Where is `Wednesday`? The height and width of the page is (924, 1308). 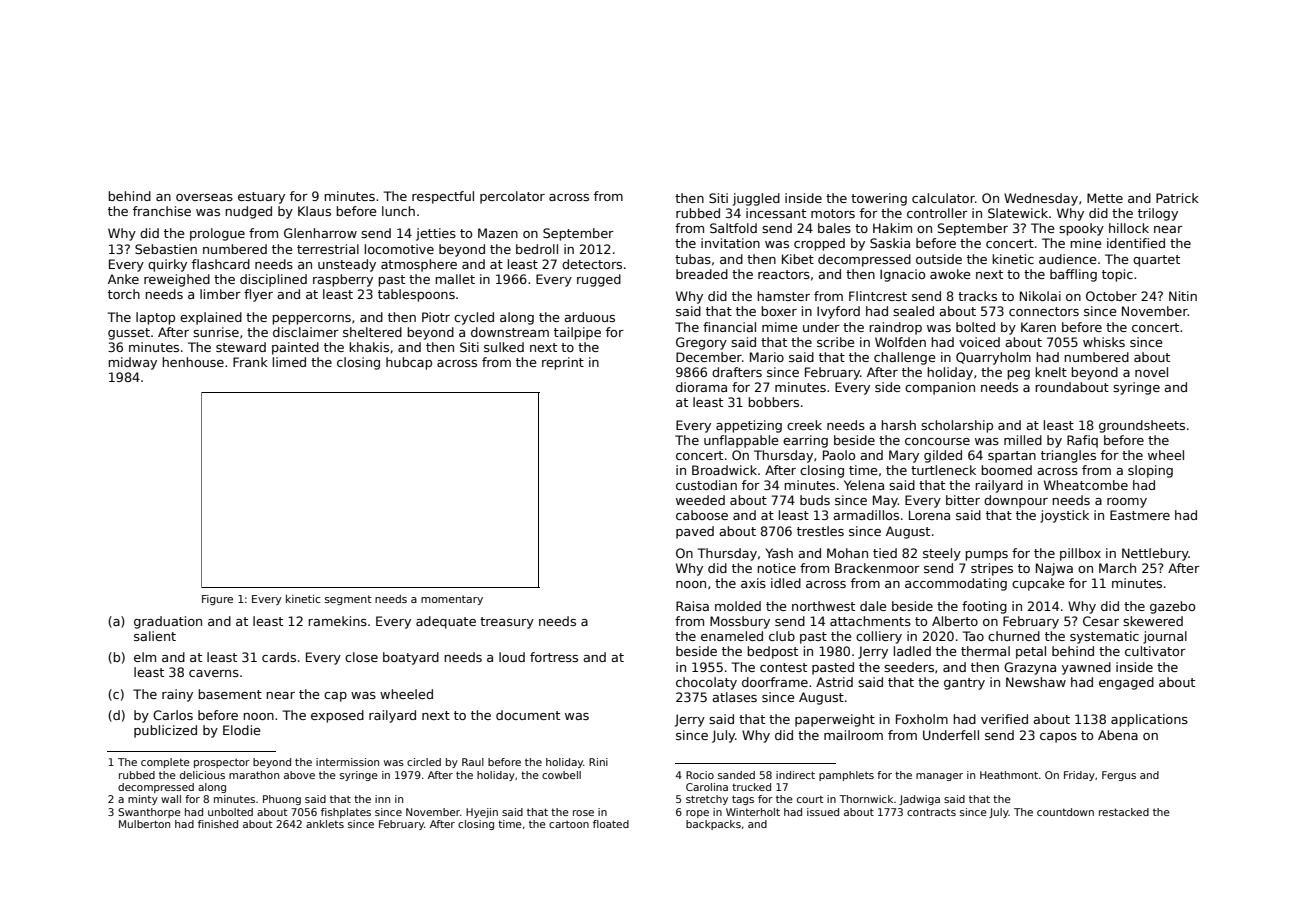 Wednesday is located at coordinates (1041, 199).
